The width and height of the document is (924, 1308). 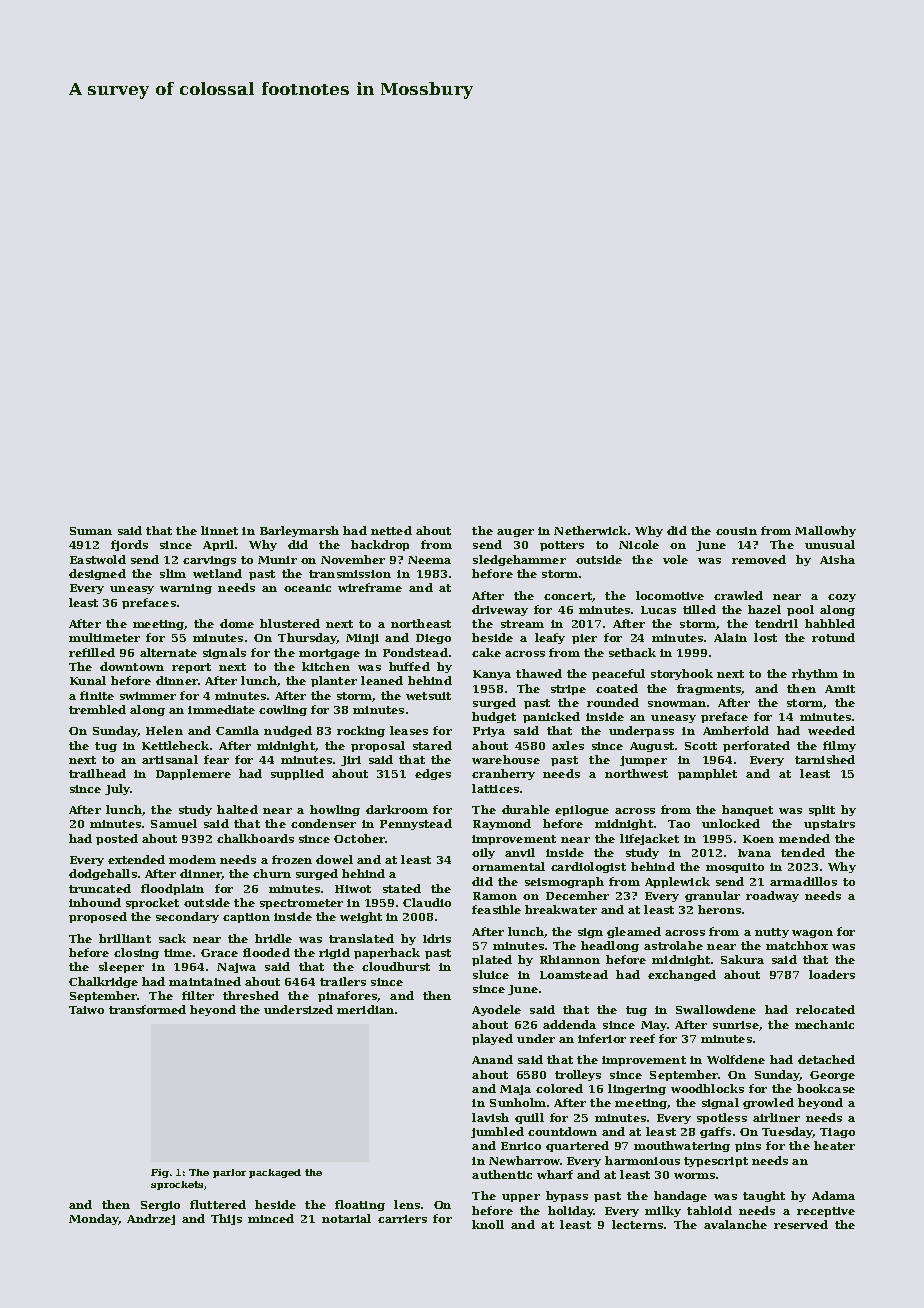 I want to click on nudged, so click(x=288, y=731).
